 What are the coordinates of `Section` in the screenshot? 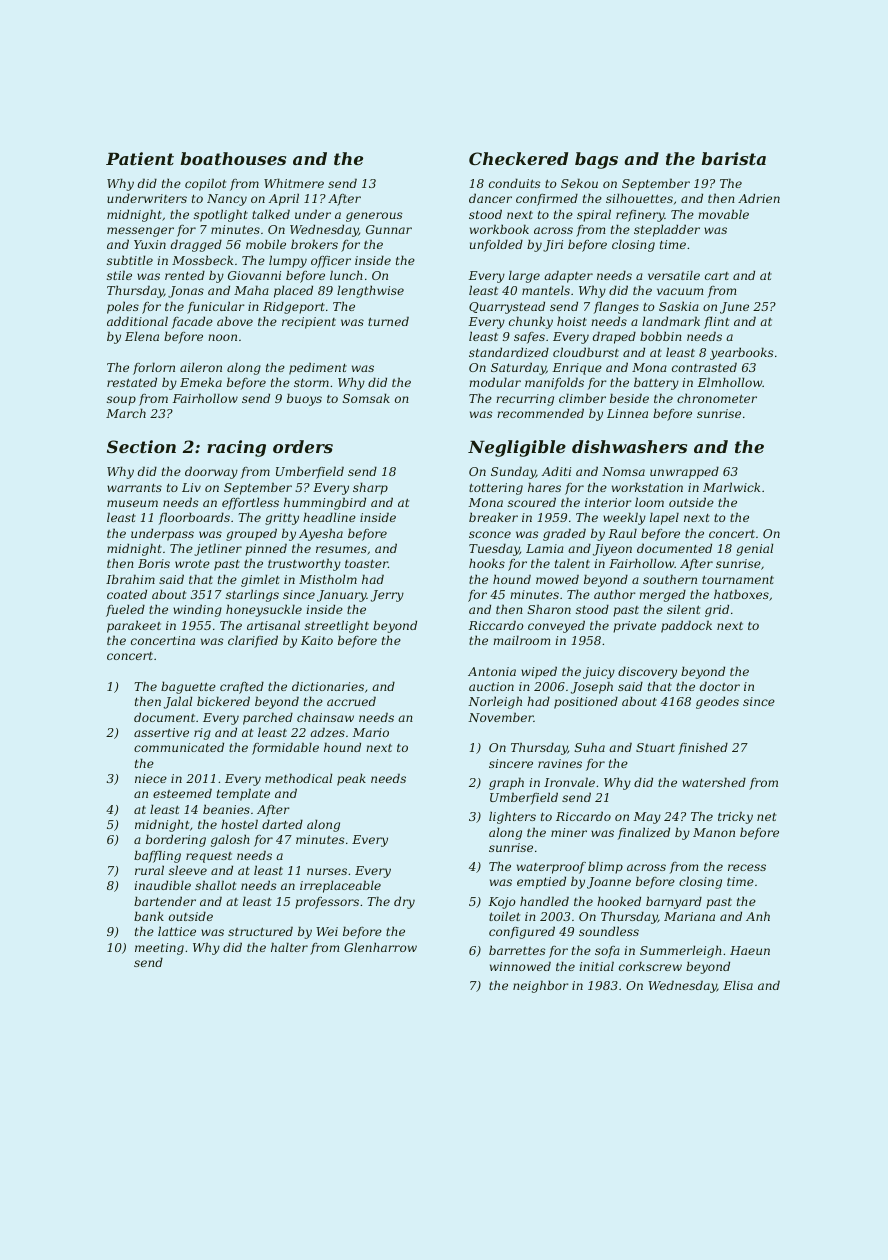 It's located at (141, 446).
